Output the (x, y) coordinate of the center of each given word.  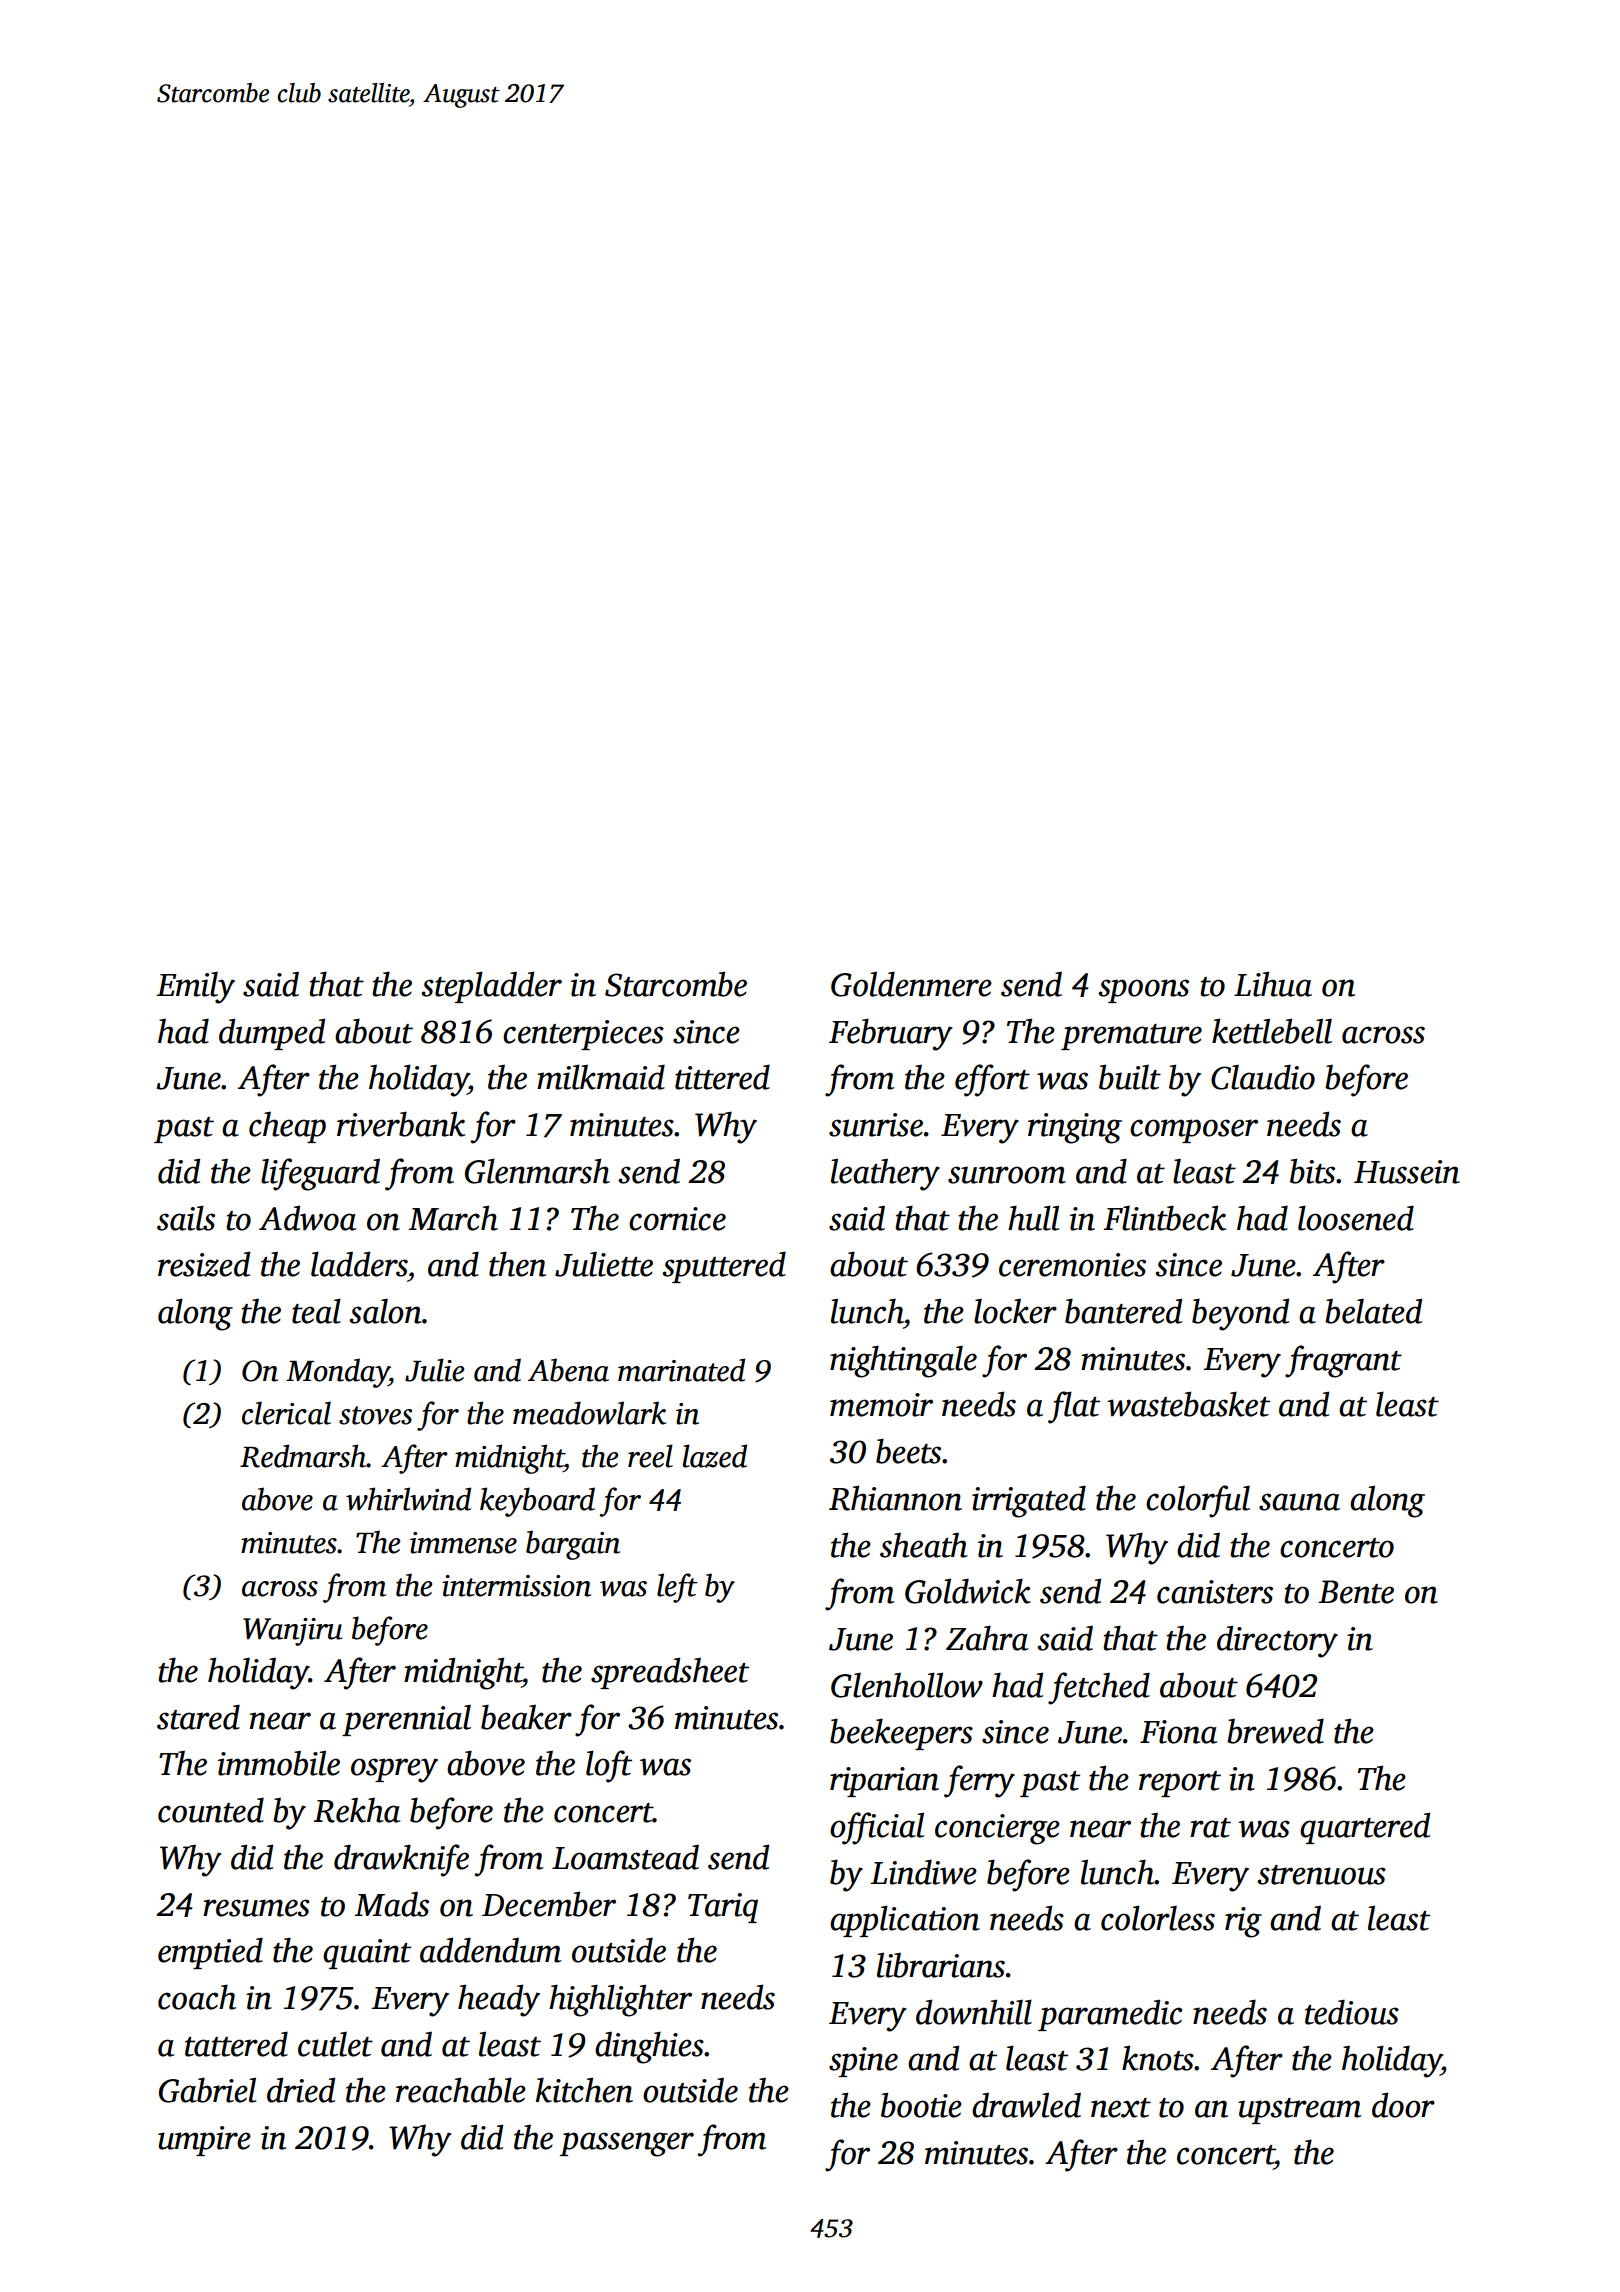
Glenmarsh (537, 1171)
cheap (287, 1127)
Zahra (987, 1638)
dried (301, 2090)
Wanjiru (292, 1632)
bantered (1123, 1311)
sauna (1299, 1502)
